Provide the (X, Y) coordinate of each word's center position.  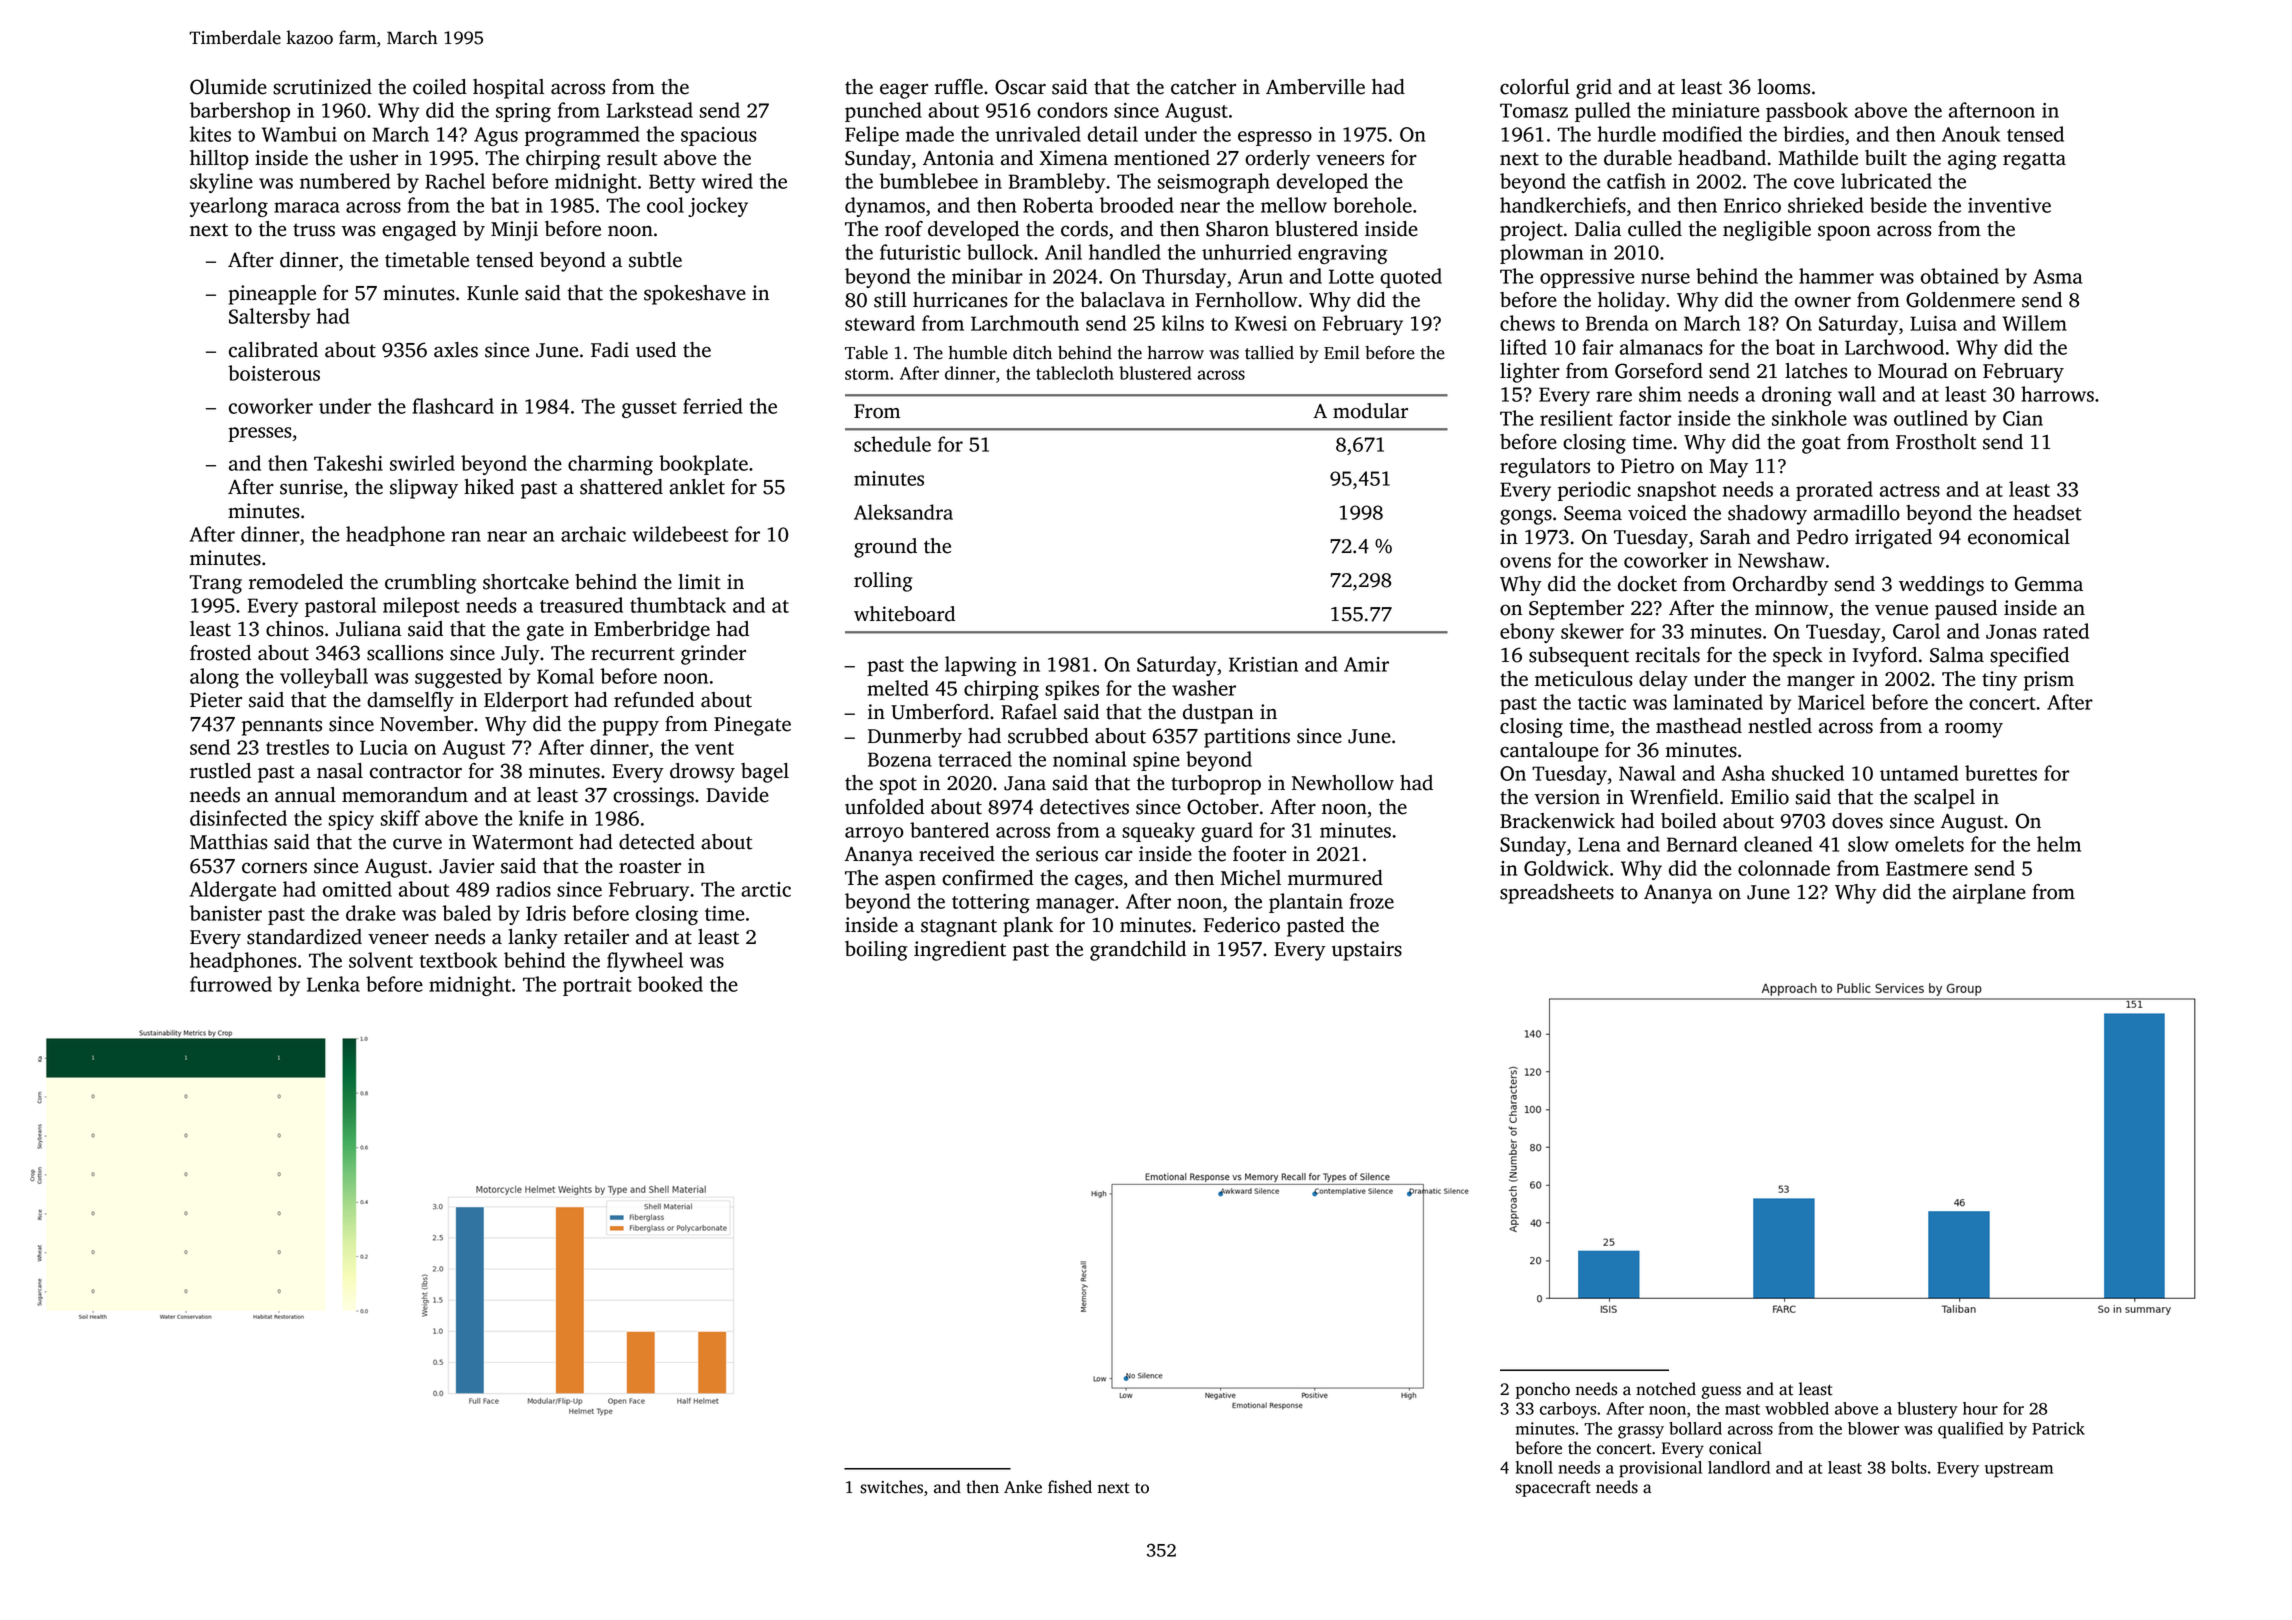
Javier (466, 866)
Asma (2057, 276)
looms (1783, 87)
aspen (910, 882)
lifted (1523, 347)
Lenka (333, 984)
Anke (1023, 1487)
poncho (1543, 1390)
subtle (655, 260)
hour (1980, 1408)
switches (891, 1487)
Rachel (455, 181)
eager (904, 91)
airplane (1989, 894)
